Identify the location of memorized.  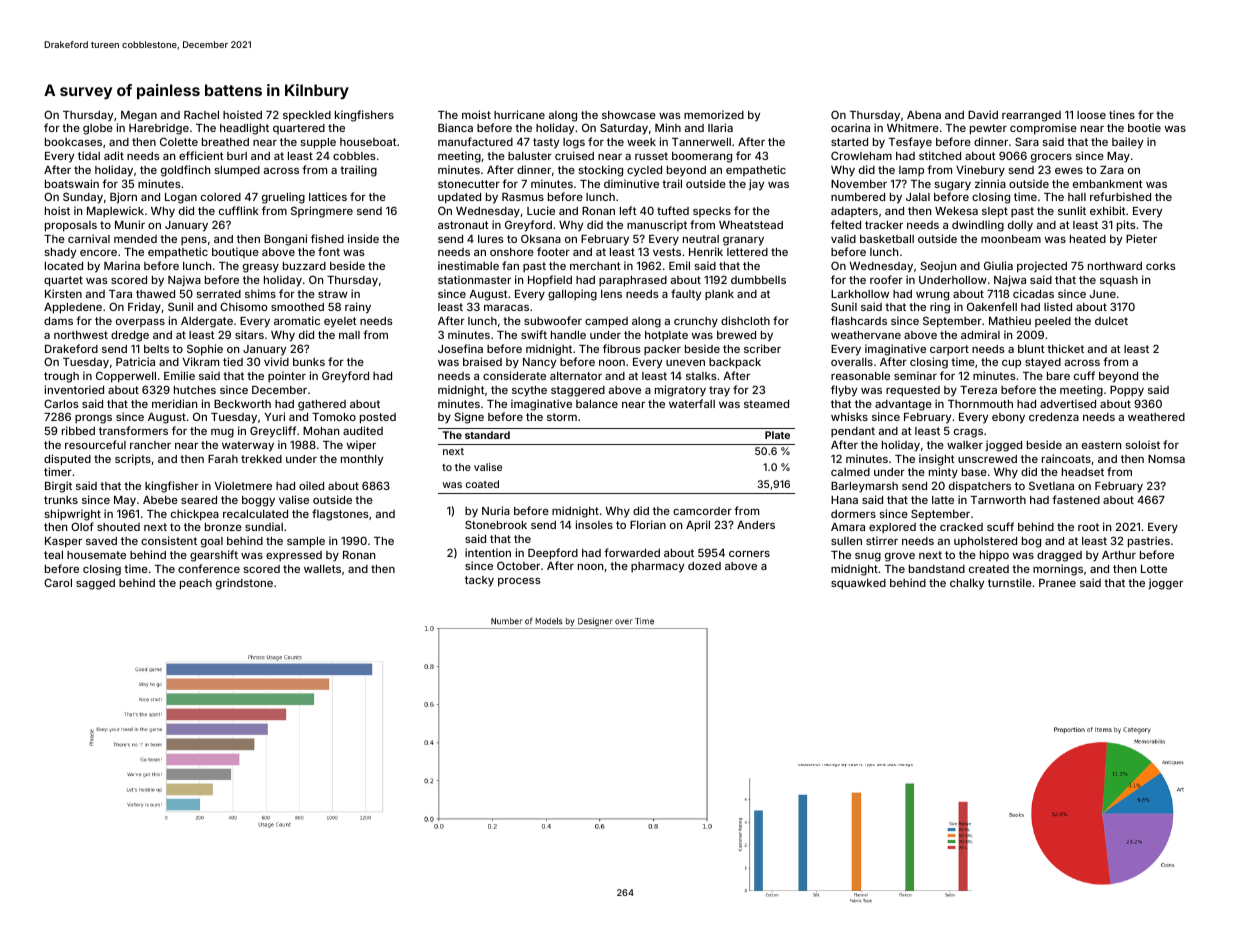
(714, 114).
